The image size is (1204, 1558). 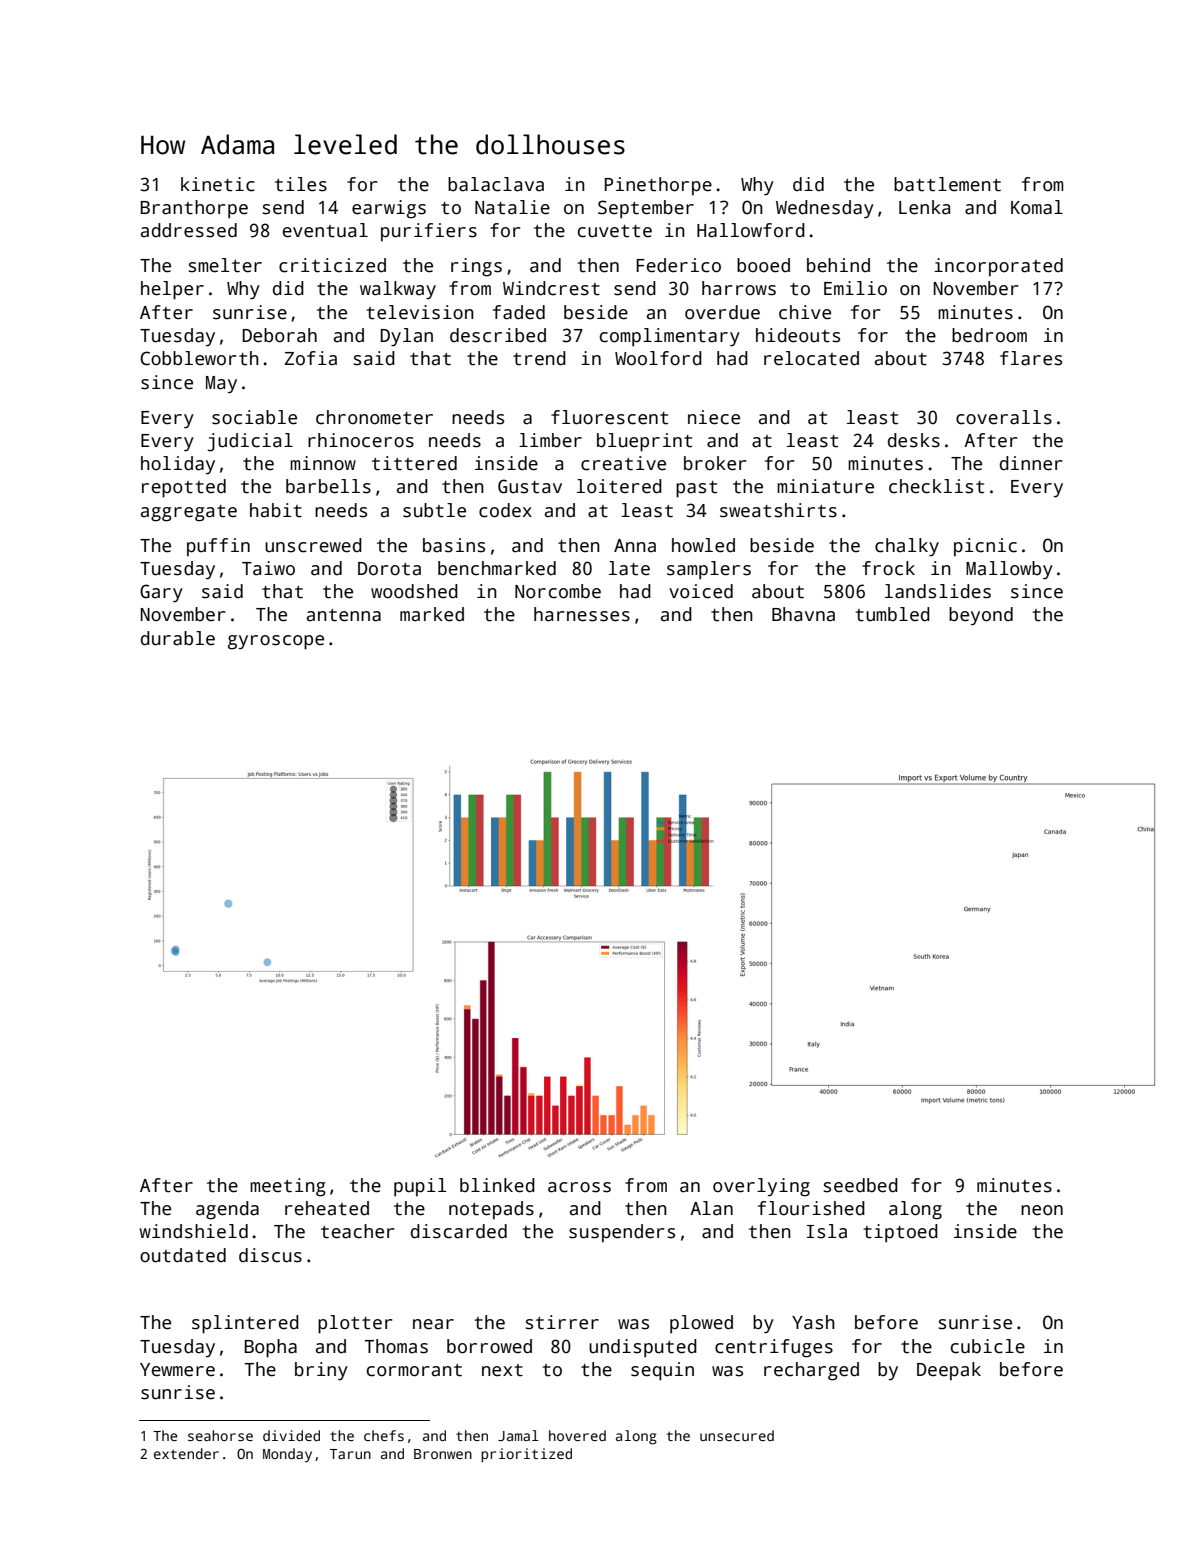 What do you see at coordinates (924, 207) in the page?
I see `Lenka` at bounding box center [924, 207].
